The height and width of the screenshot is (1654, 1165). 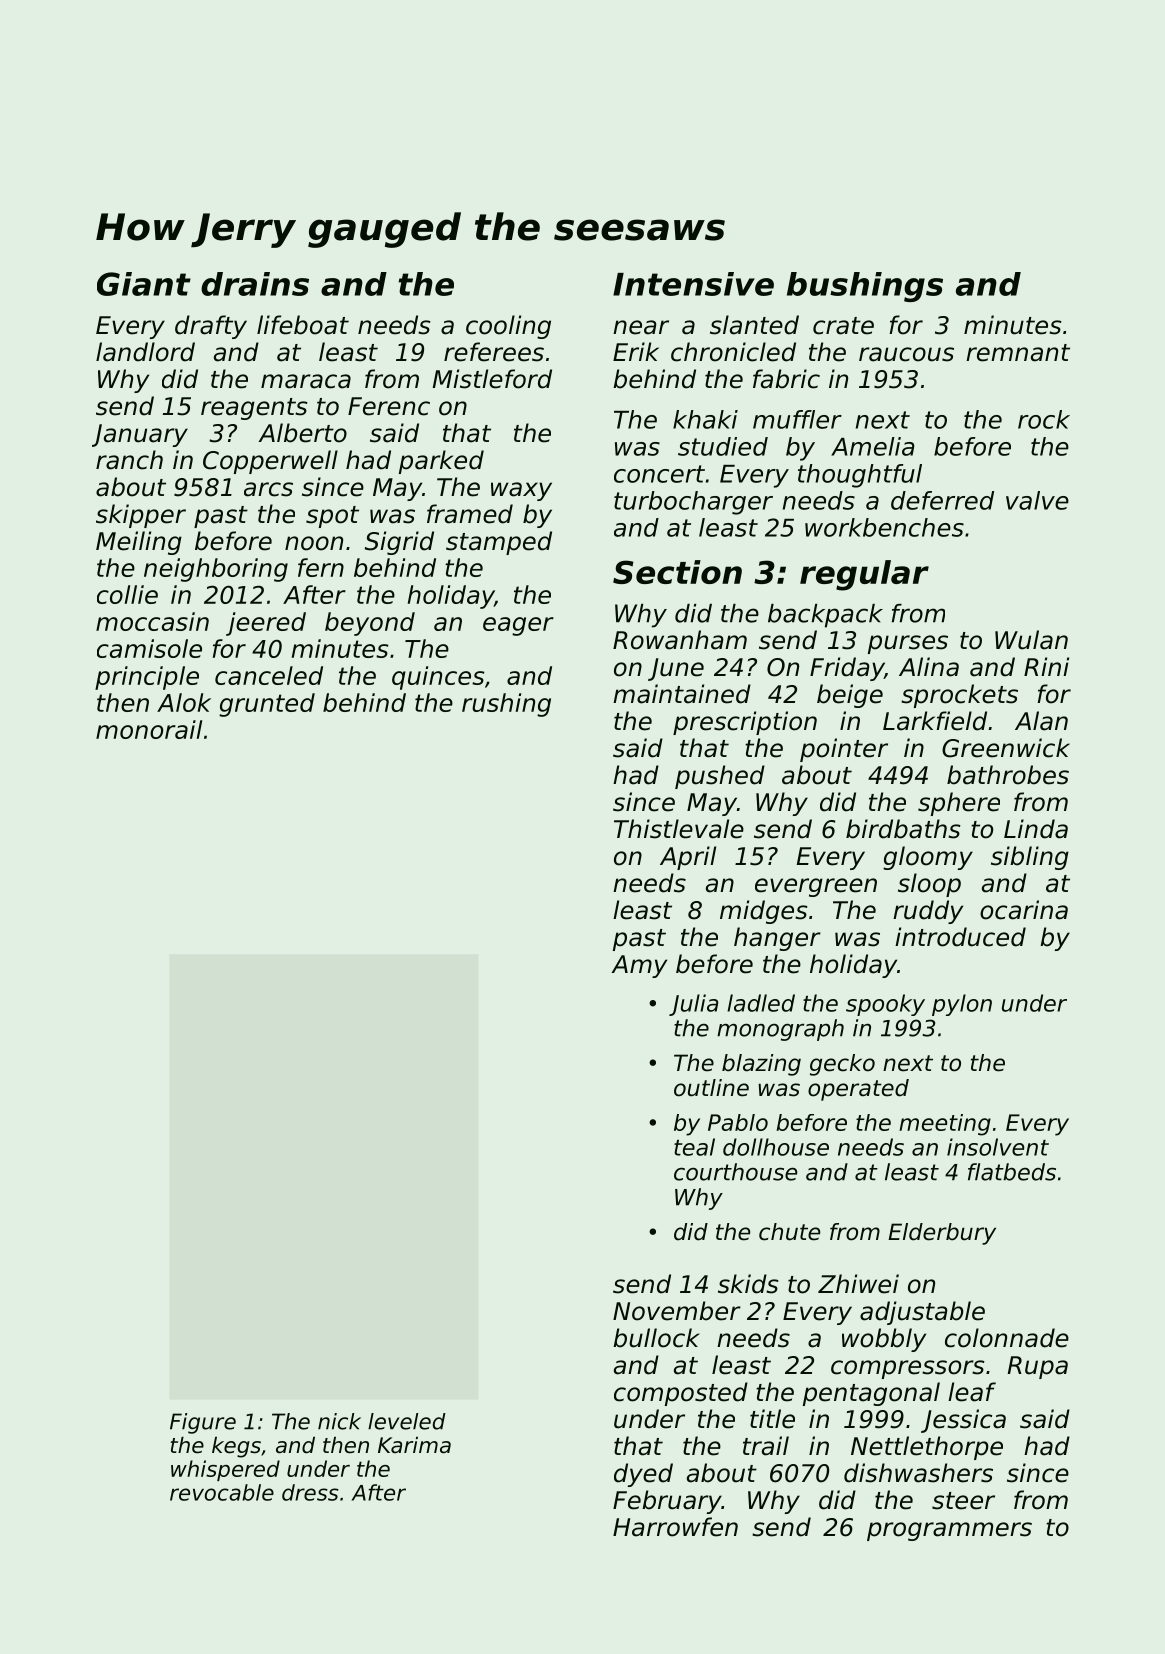 I want to click on June, so click(x=676, y=669).
